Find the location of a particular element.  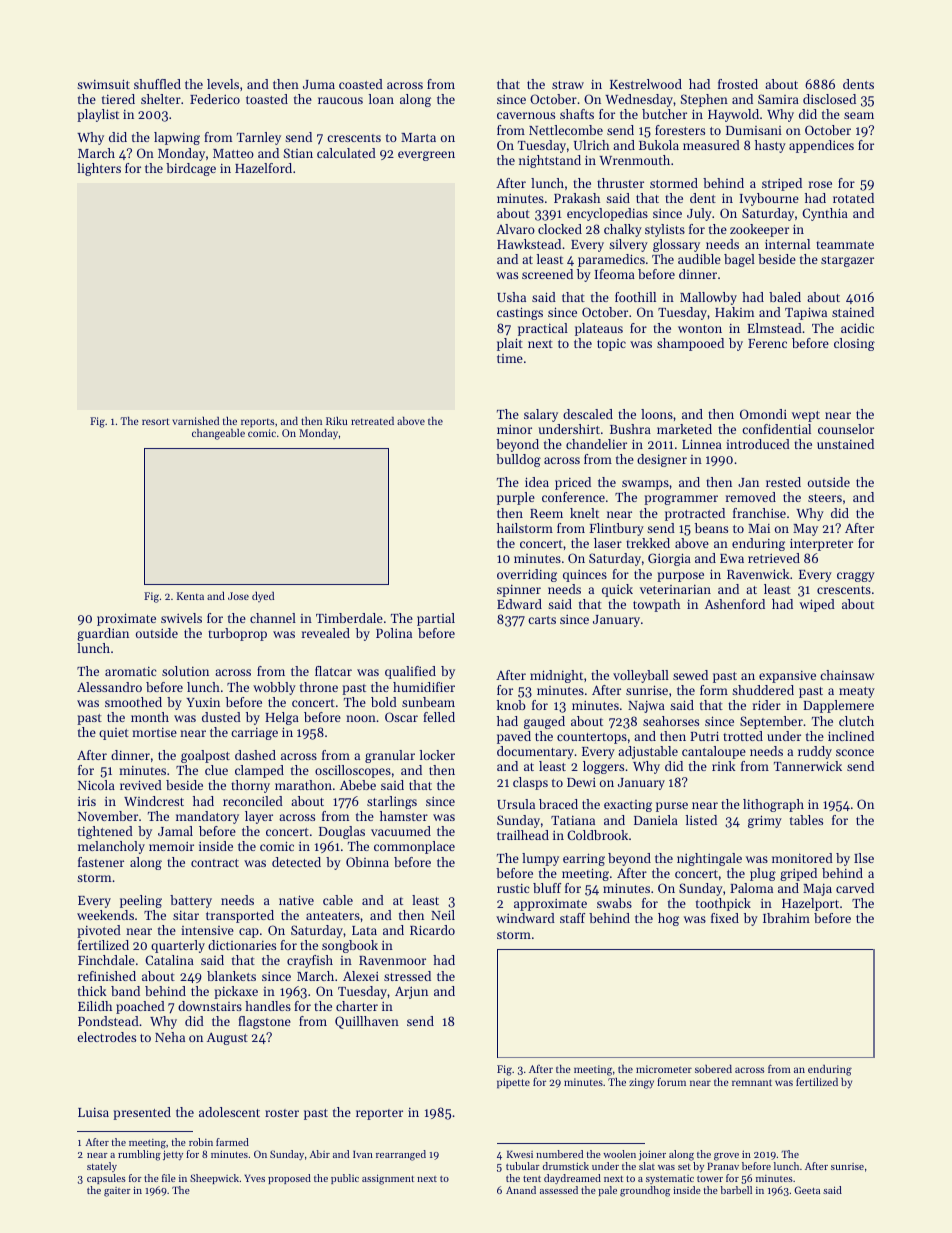

revealed is located at coordinates (326, 633).
